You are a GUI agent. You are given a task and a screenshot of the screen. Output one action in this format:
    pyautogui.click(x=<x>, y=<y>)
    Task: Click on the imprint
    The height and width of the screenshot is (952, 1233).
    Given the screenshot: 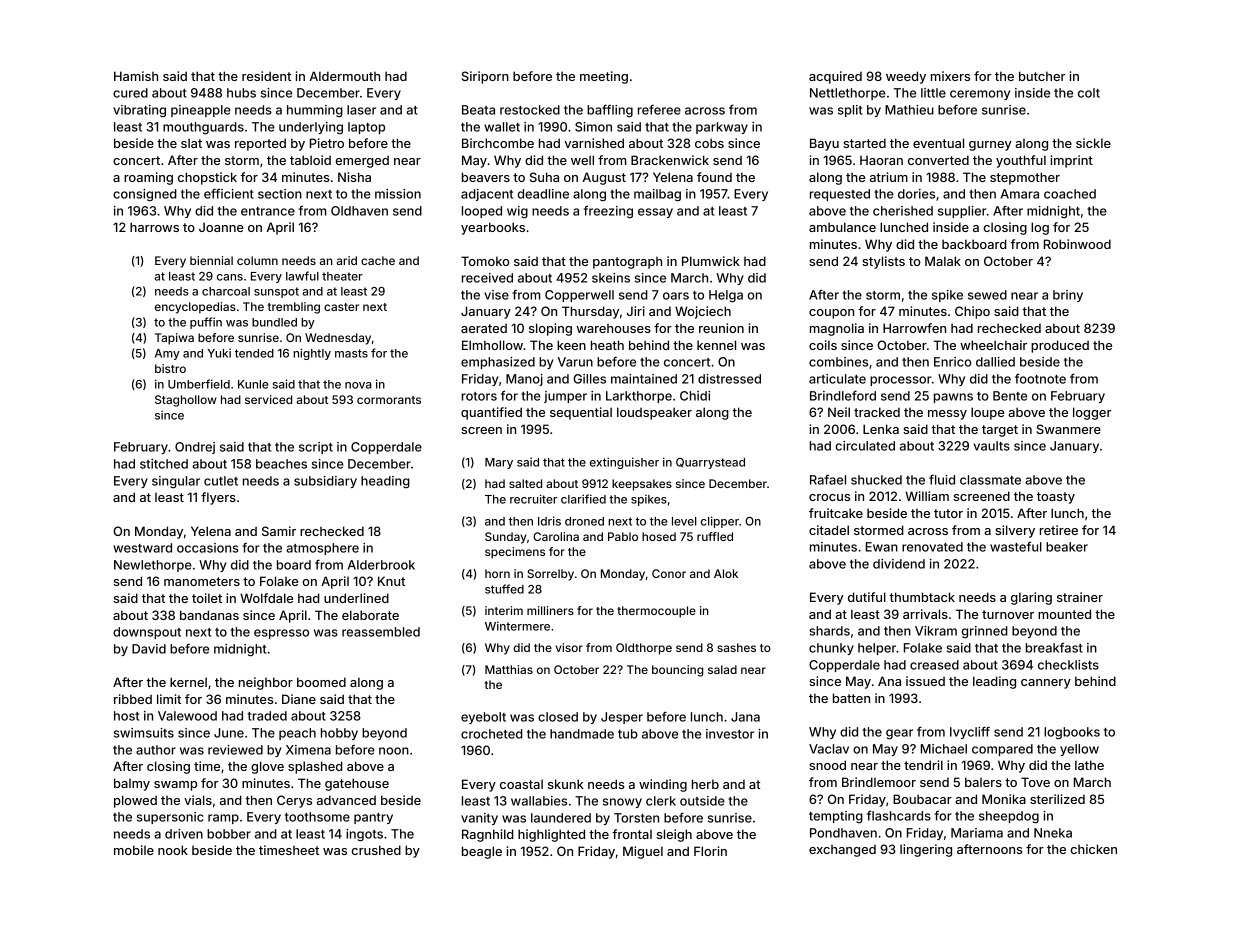 What is the action you would take?
    pyautogui.click(x=1072, y=161)
